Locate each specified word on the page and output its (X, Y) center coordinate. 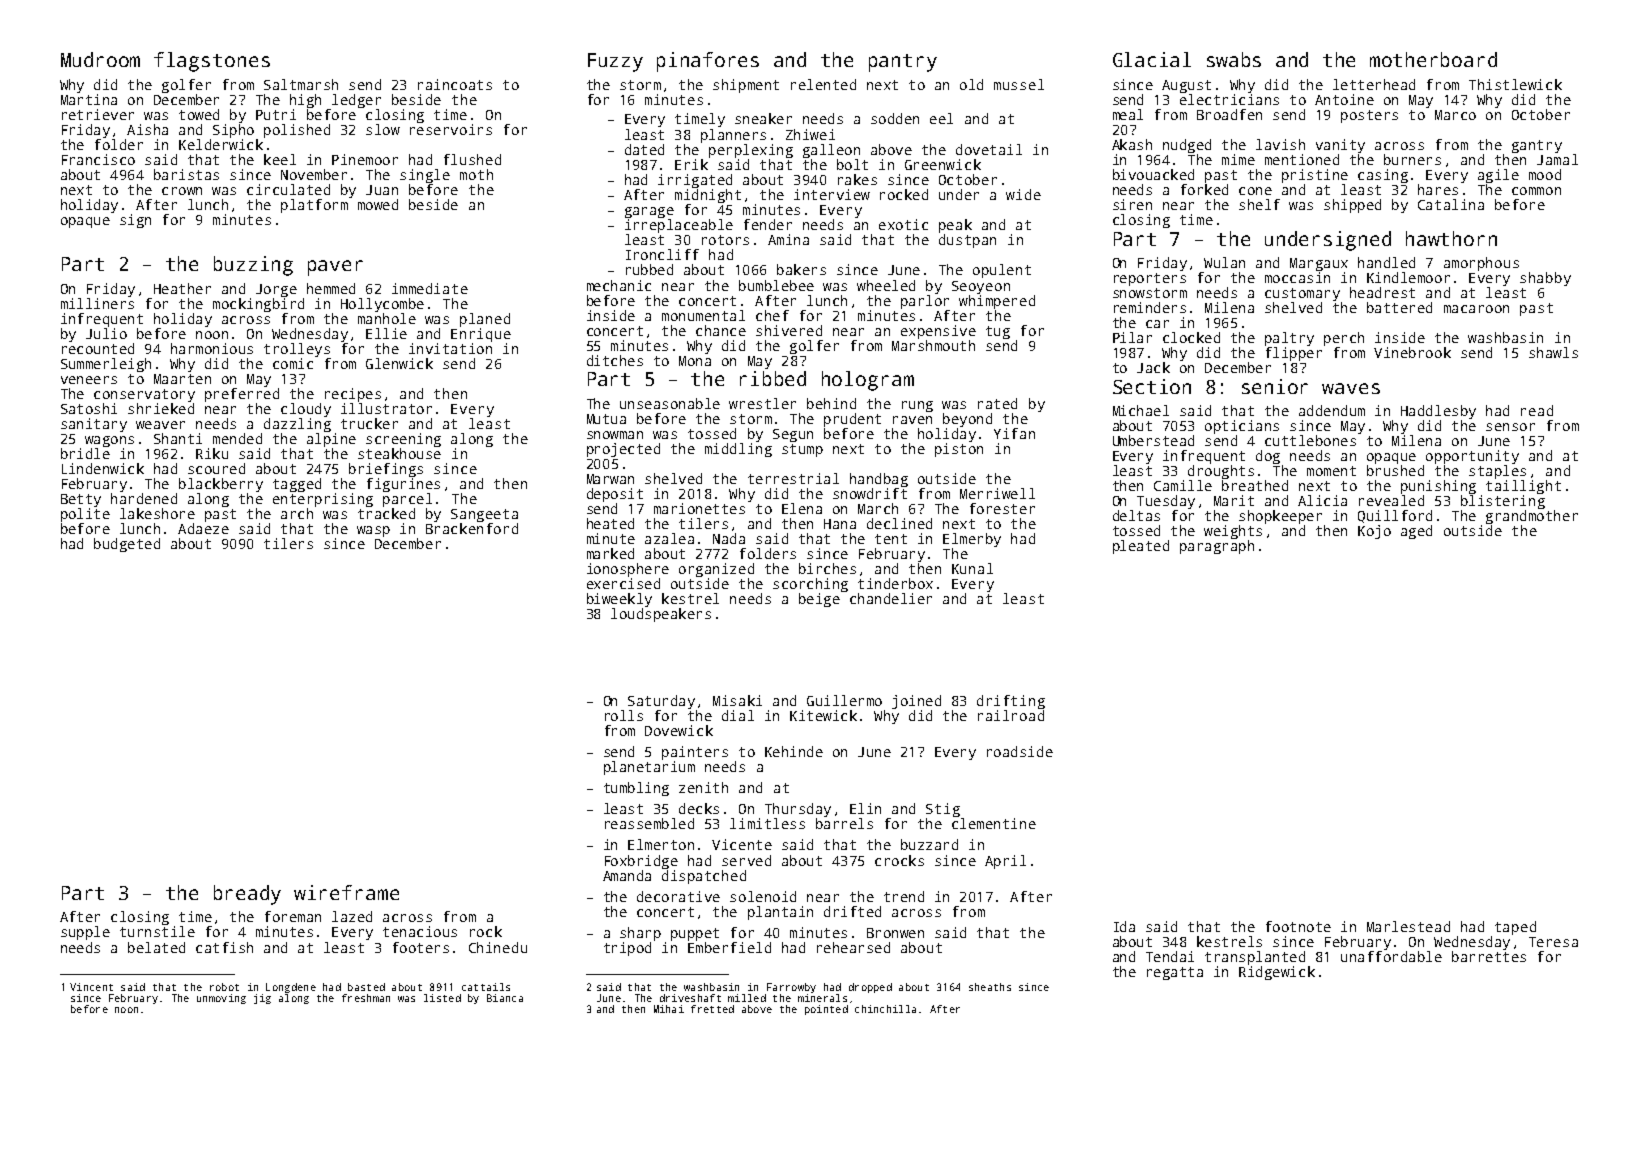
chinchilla (885, 1009)
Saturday (661, 702)
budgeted (127, 545)
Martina (89, 99)
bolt (852, 164)
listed (442, 998)
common (1536, 191)
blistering (1503, 502)
